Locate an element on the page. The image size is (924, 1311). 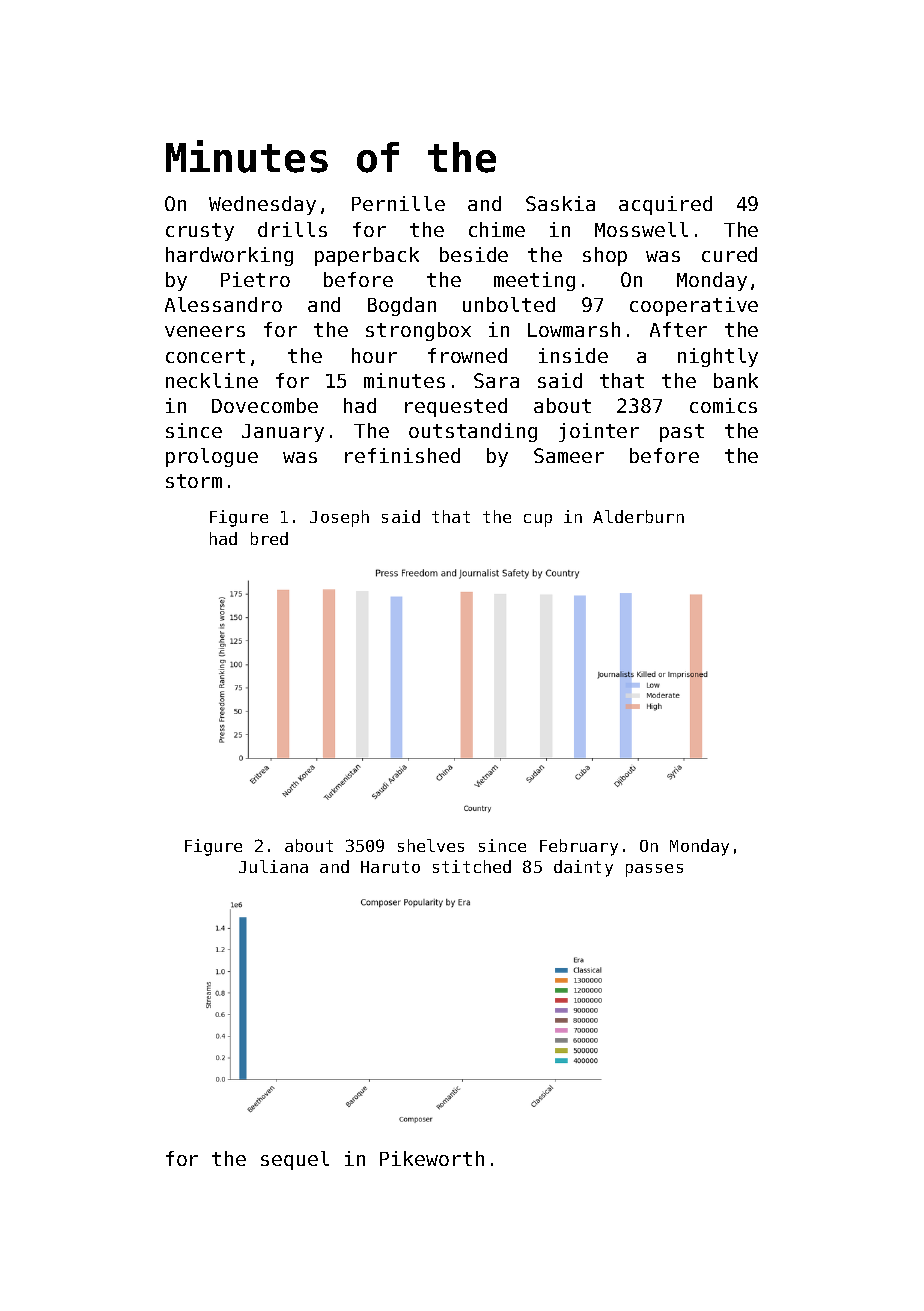
dainty is located at coordinates (583, 868).
